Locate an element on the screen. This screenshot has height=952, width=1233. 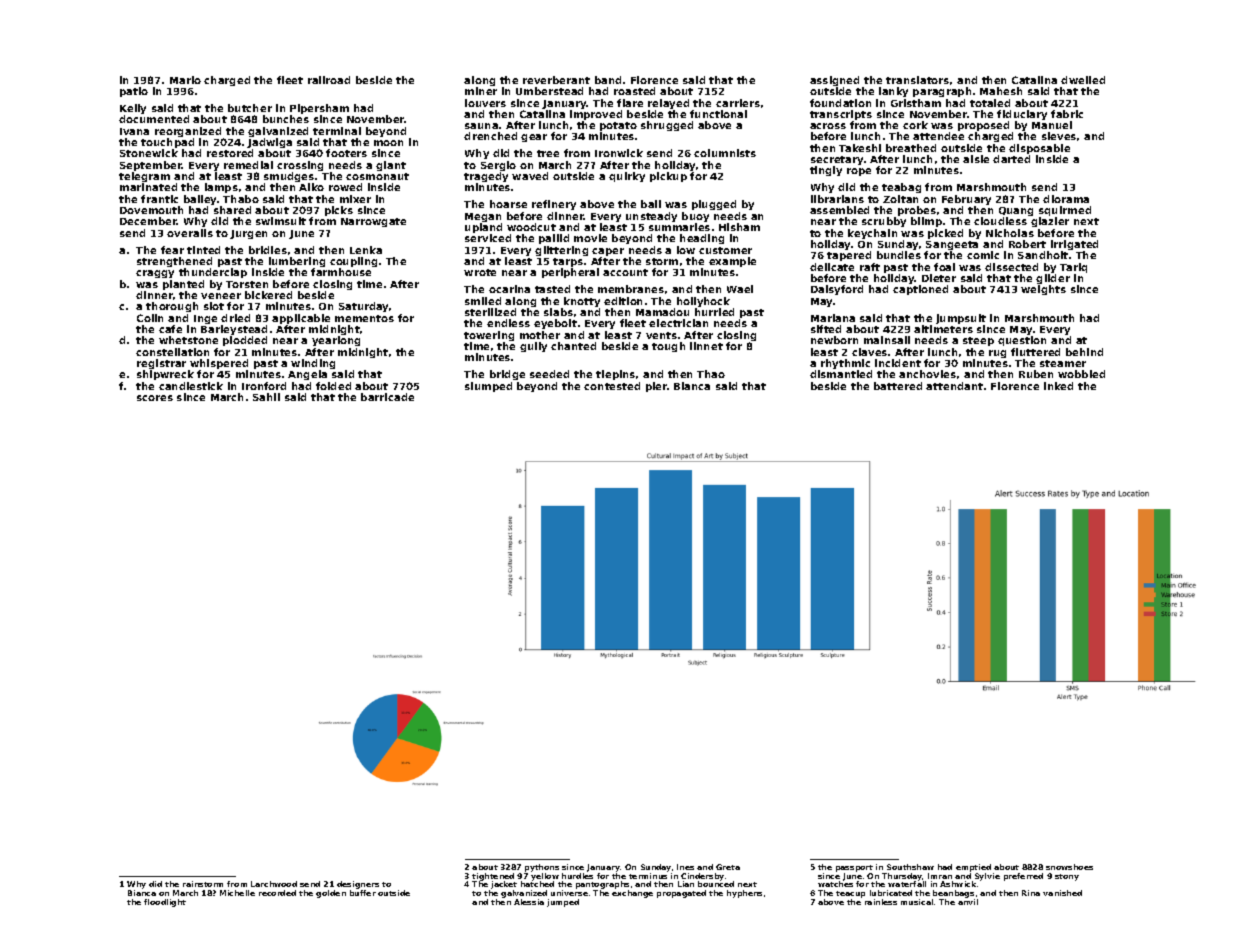
quirky is located at coordinates (627, 177).
